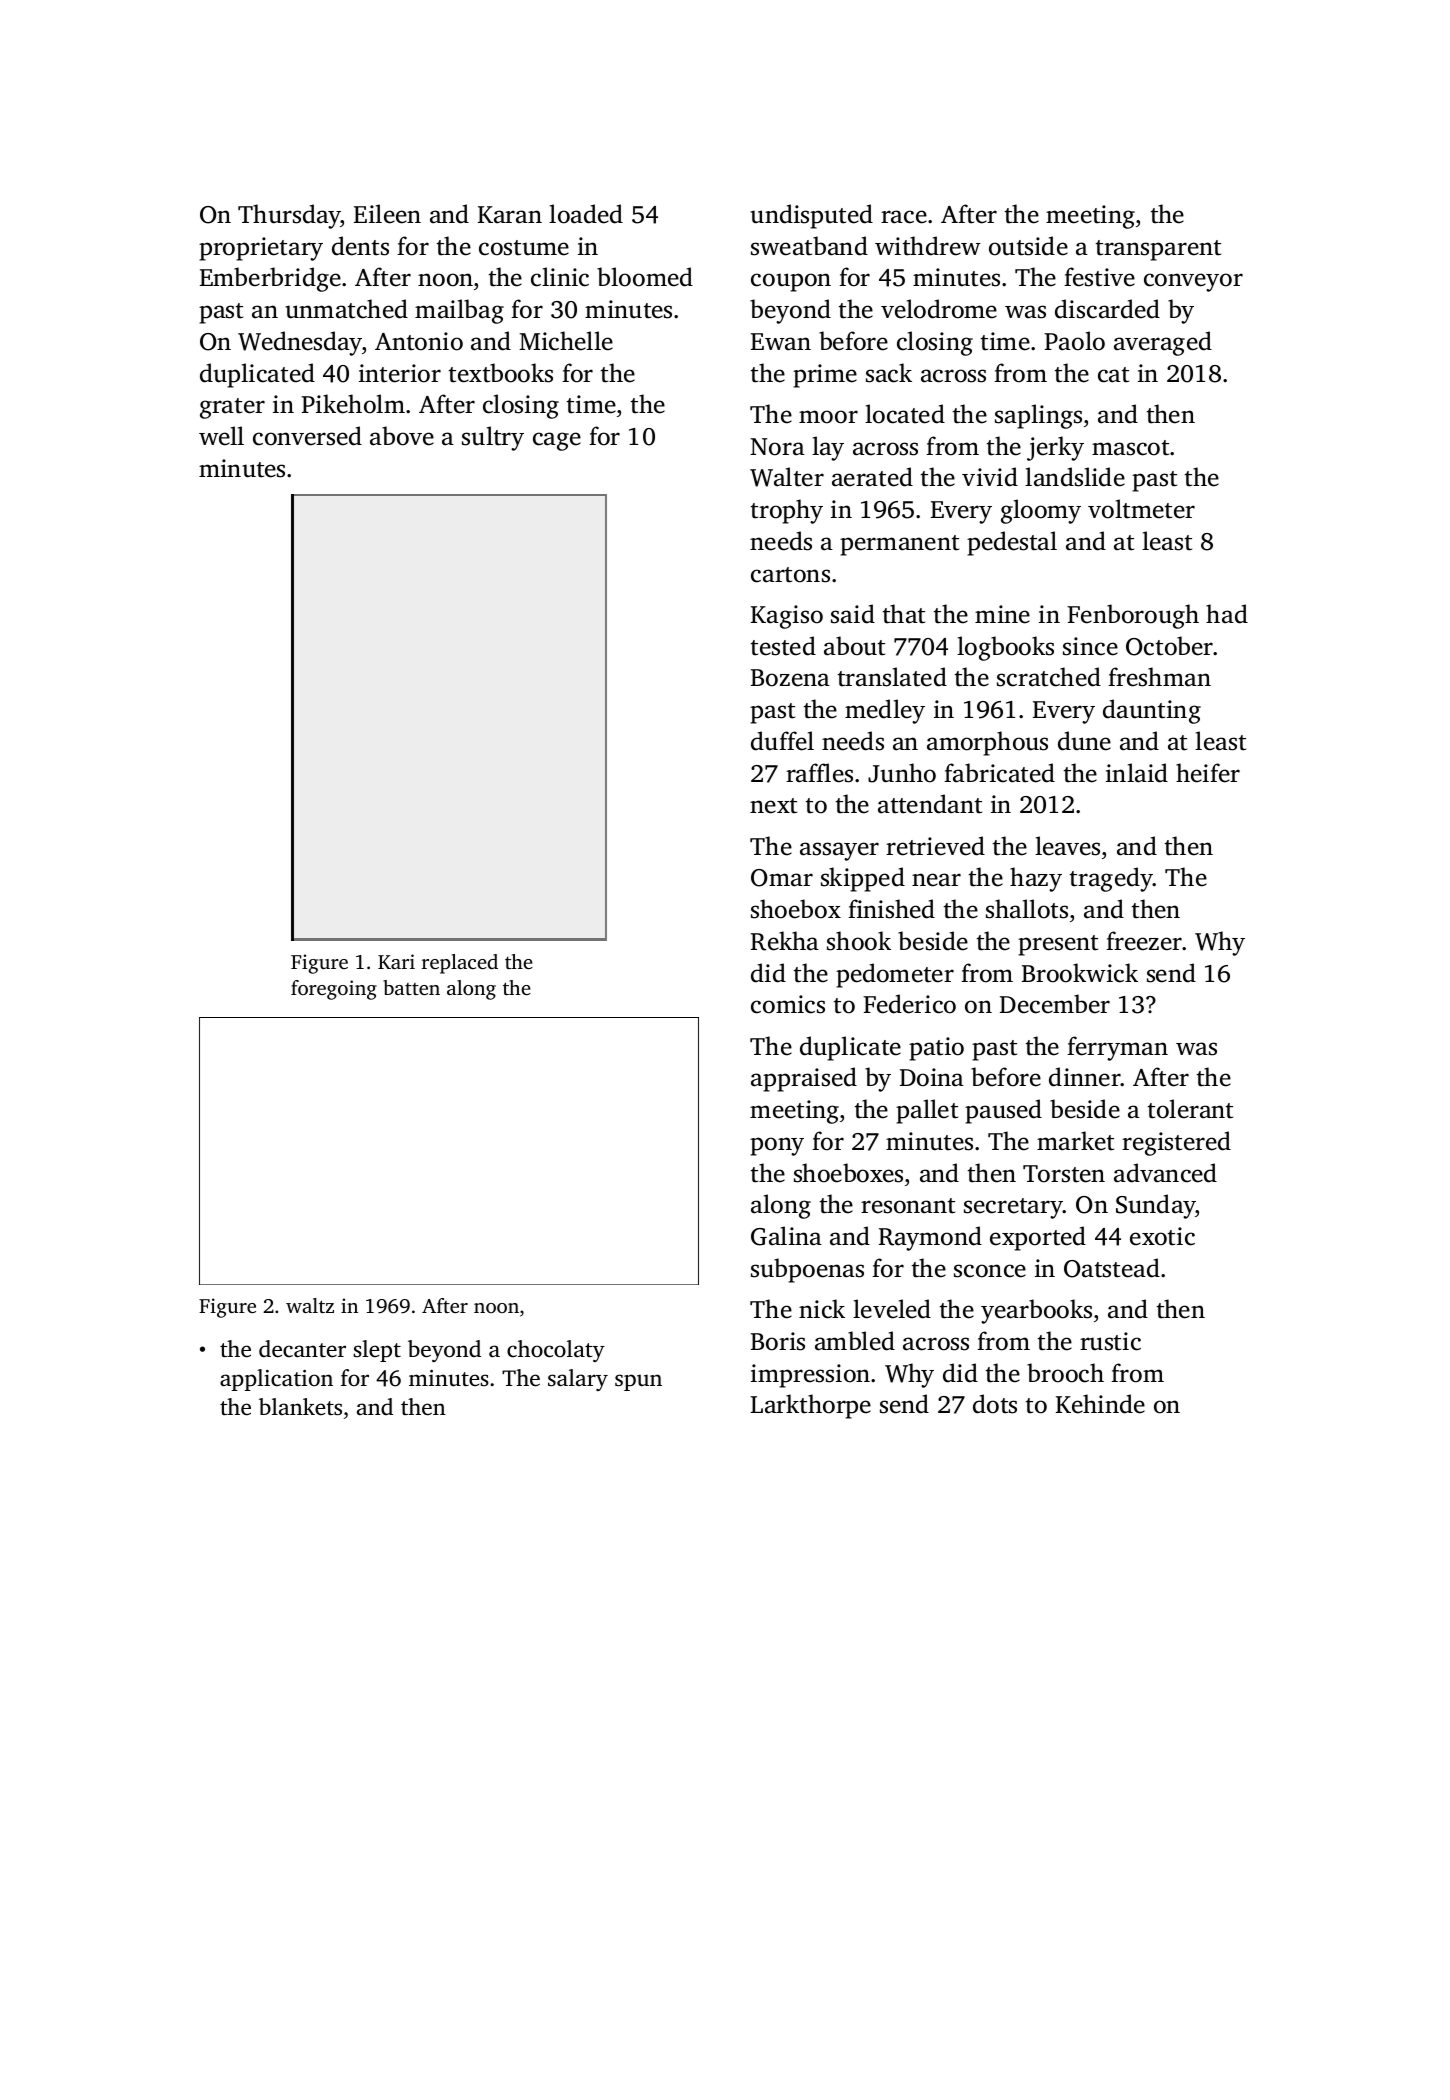  Describe the element at coordinates (790, 678) in the screenshot. I see `Bozena` at that location.
